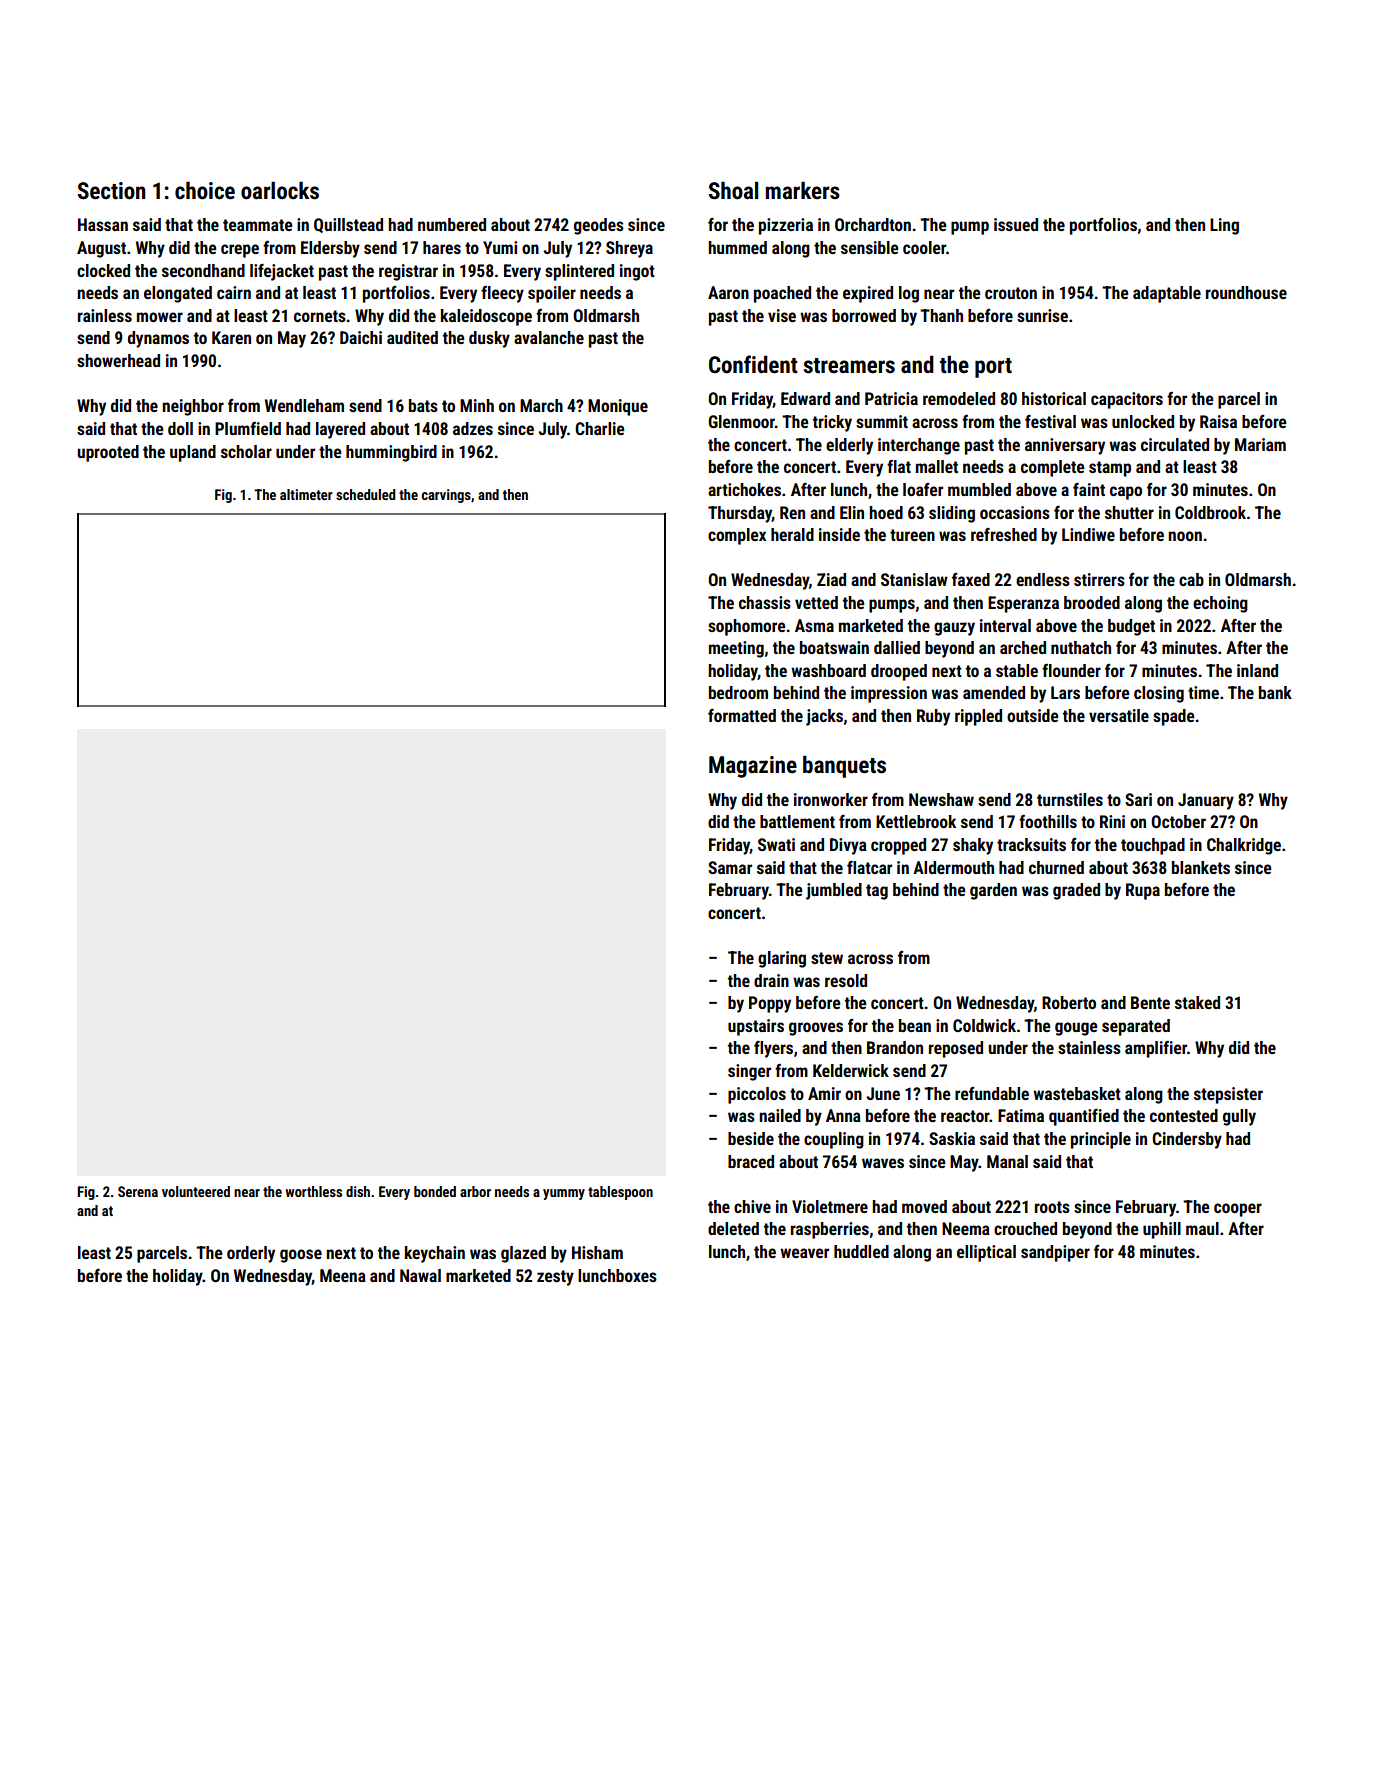 This screenshot has height=1778, width=1374. I want to click on bank, so click(1275, 692).
